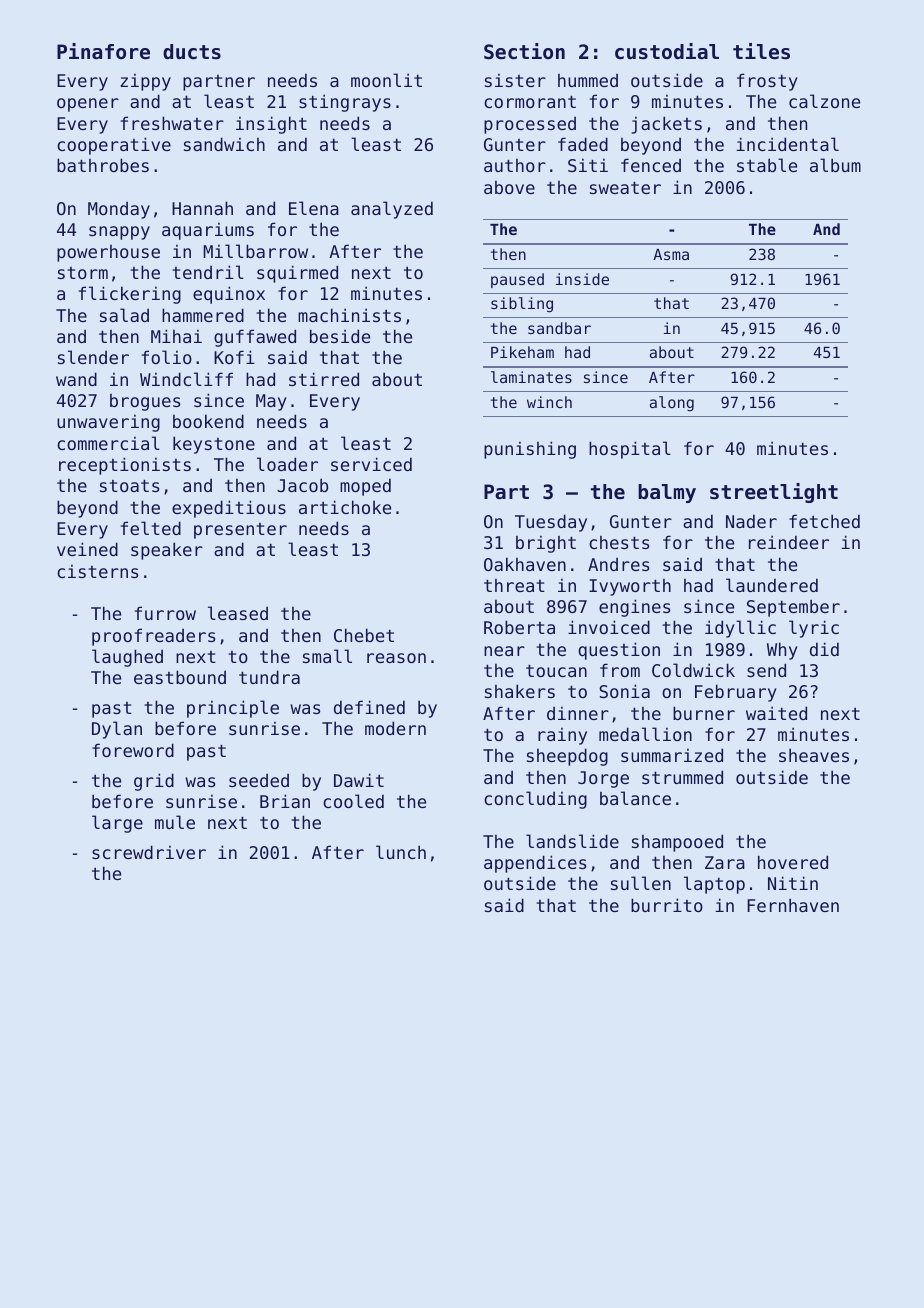 Image resolution: width=924 pixels, height=1308 pixels. Describe the element at coordinates (149, 852) in the image. I see `screwdriver` at that location.
